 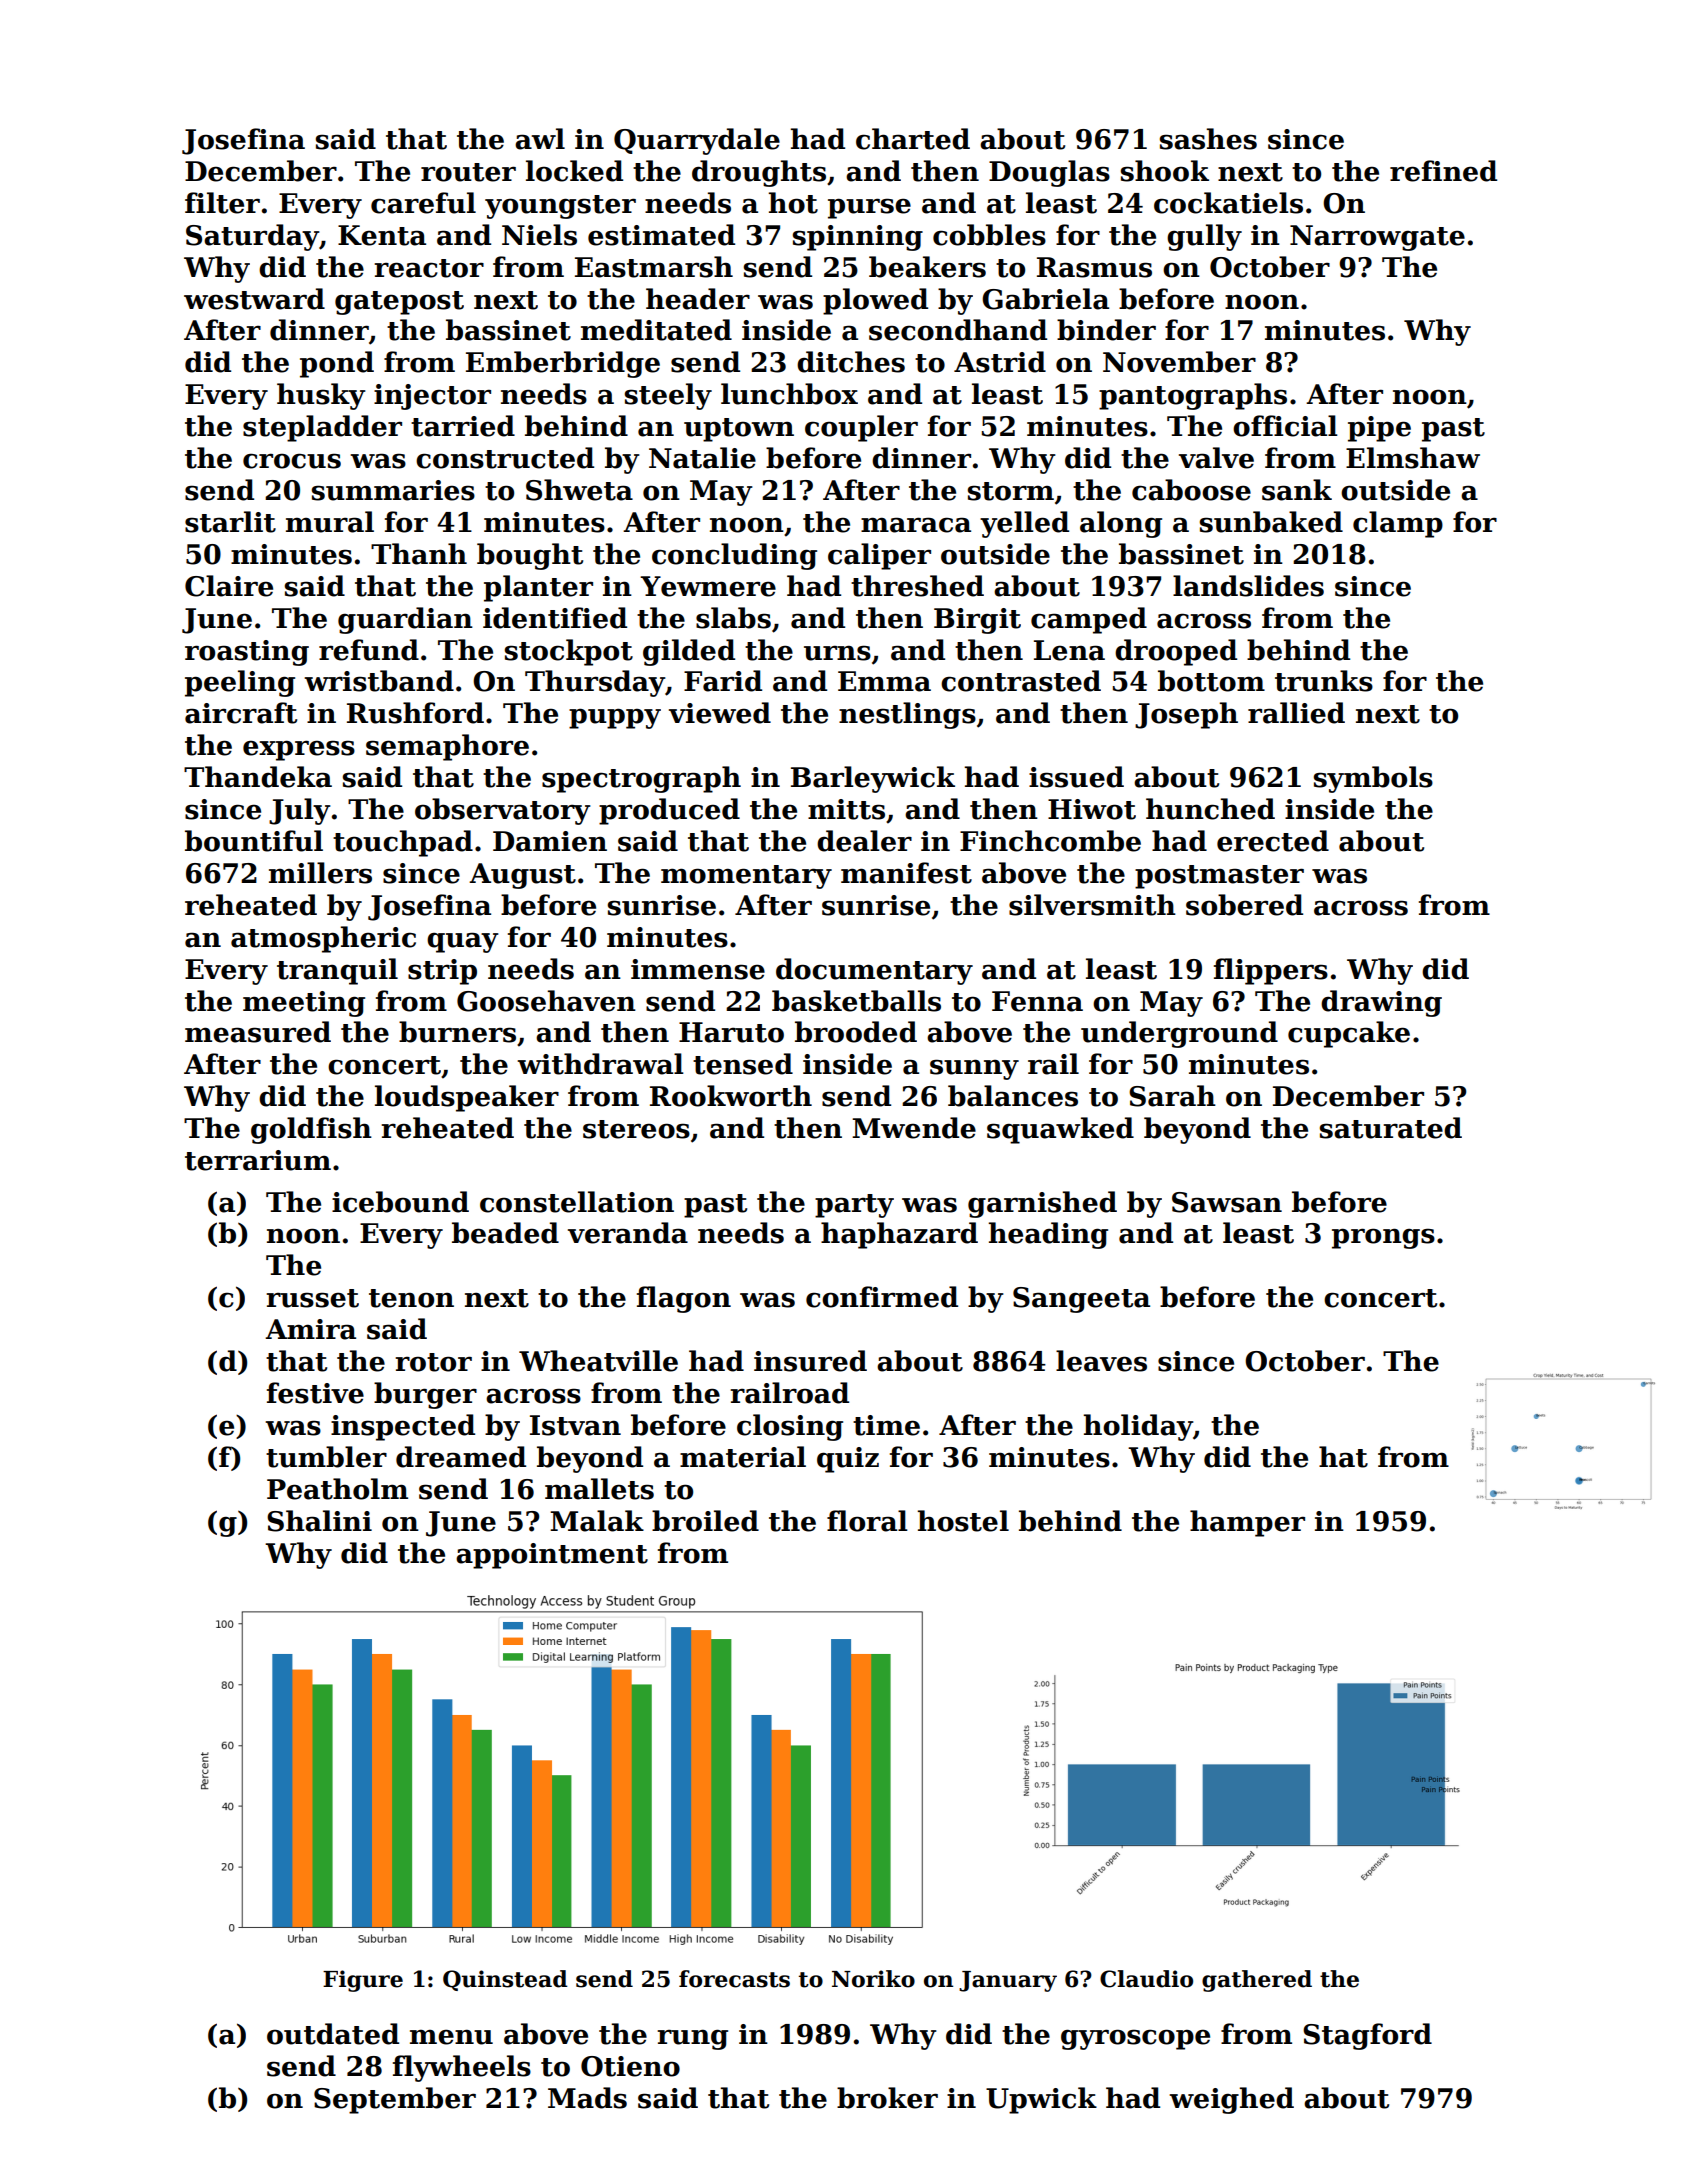 I want to click on Figure, so click(x=363, y=1981).
